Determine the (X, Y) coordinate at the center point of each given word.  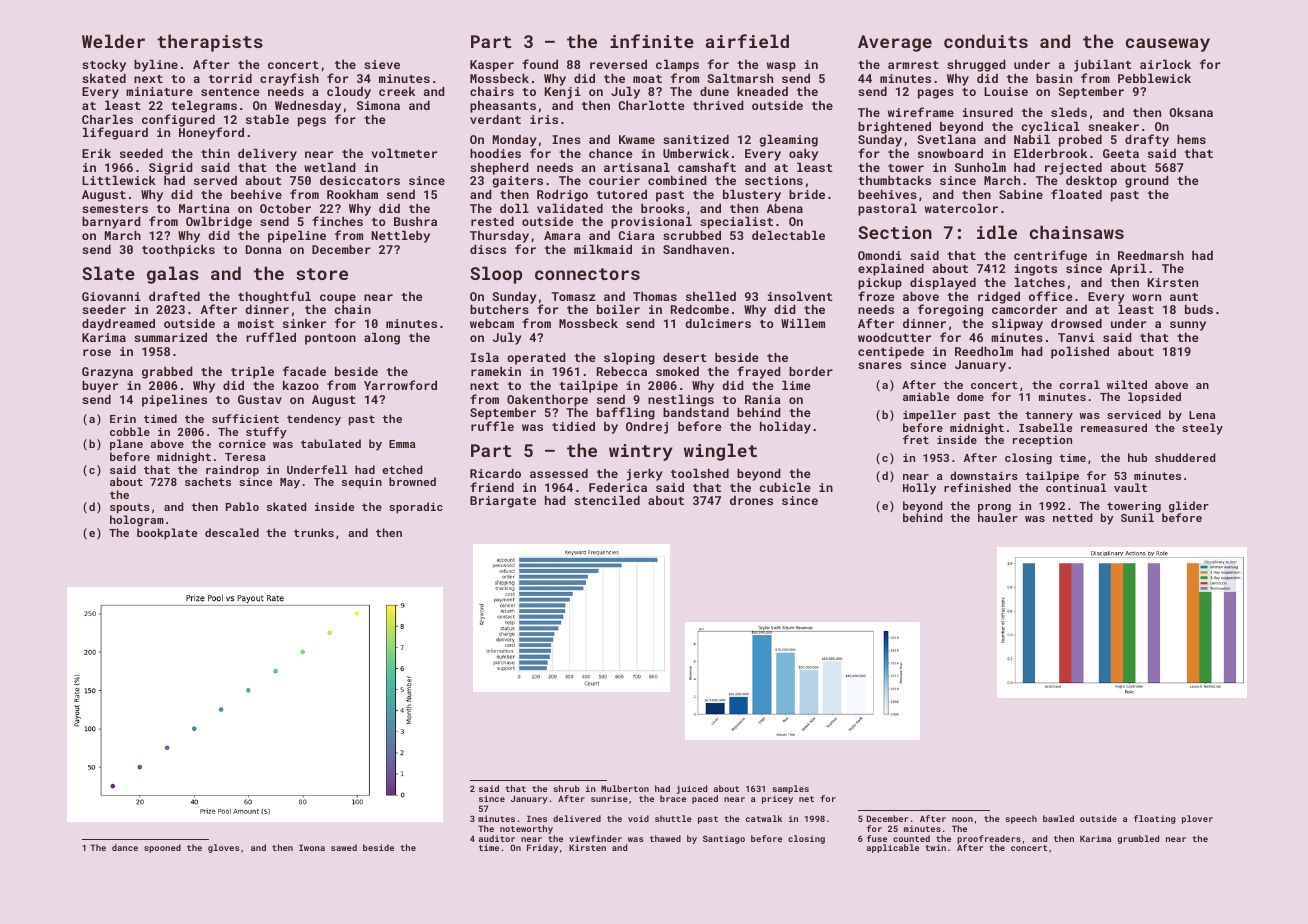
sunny (1188, 326)
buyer (100, 386)
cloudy (349, 92)
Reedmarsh (1151, 255)
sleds (1069, 112)
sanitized (696, 139)
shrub (566, 788)
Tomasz (573, 296)
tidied (573, 426)
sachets (208, 481)
